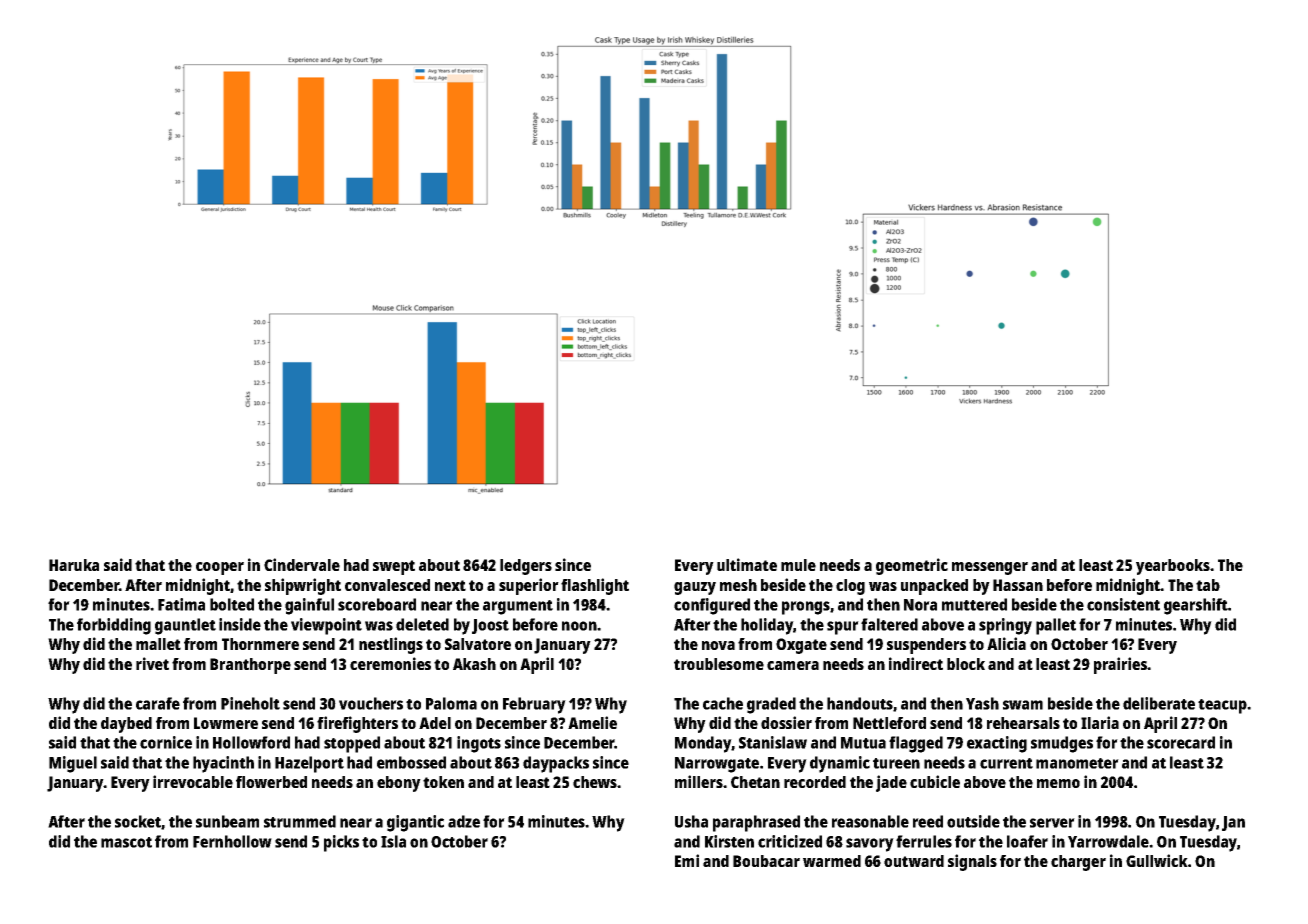  What do you see at coordinates (126, 842) in the image?
I see `mascot` at bounding box center [126, 842].
